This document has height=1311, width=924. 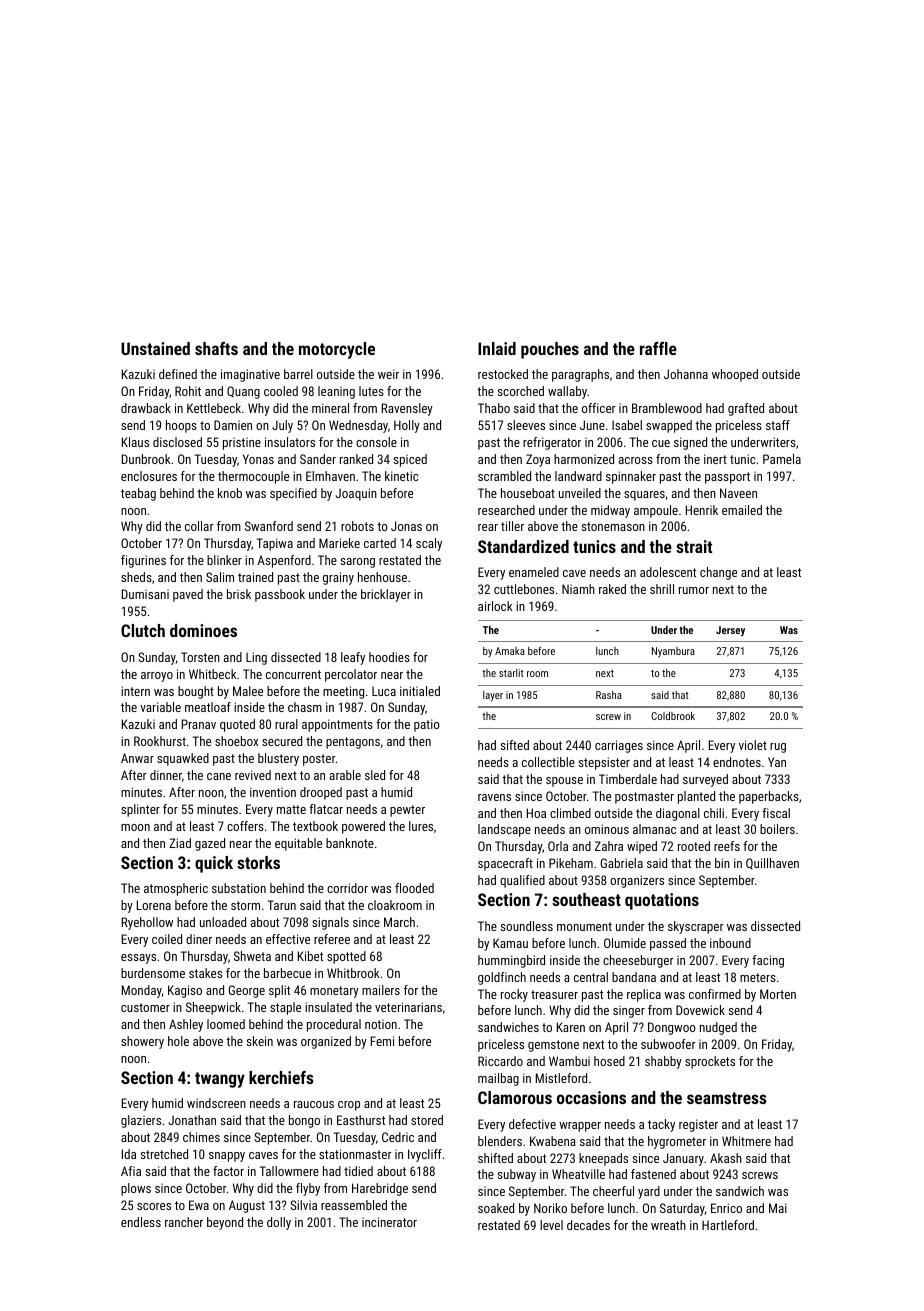 What do you see at coordinates (631, 477) in the document?
I see `spinnaker` at bounding box center [631, 477].
